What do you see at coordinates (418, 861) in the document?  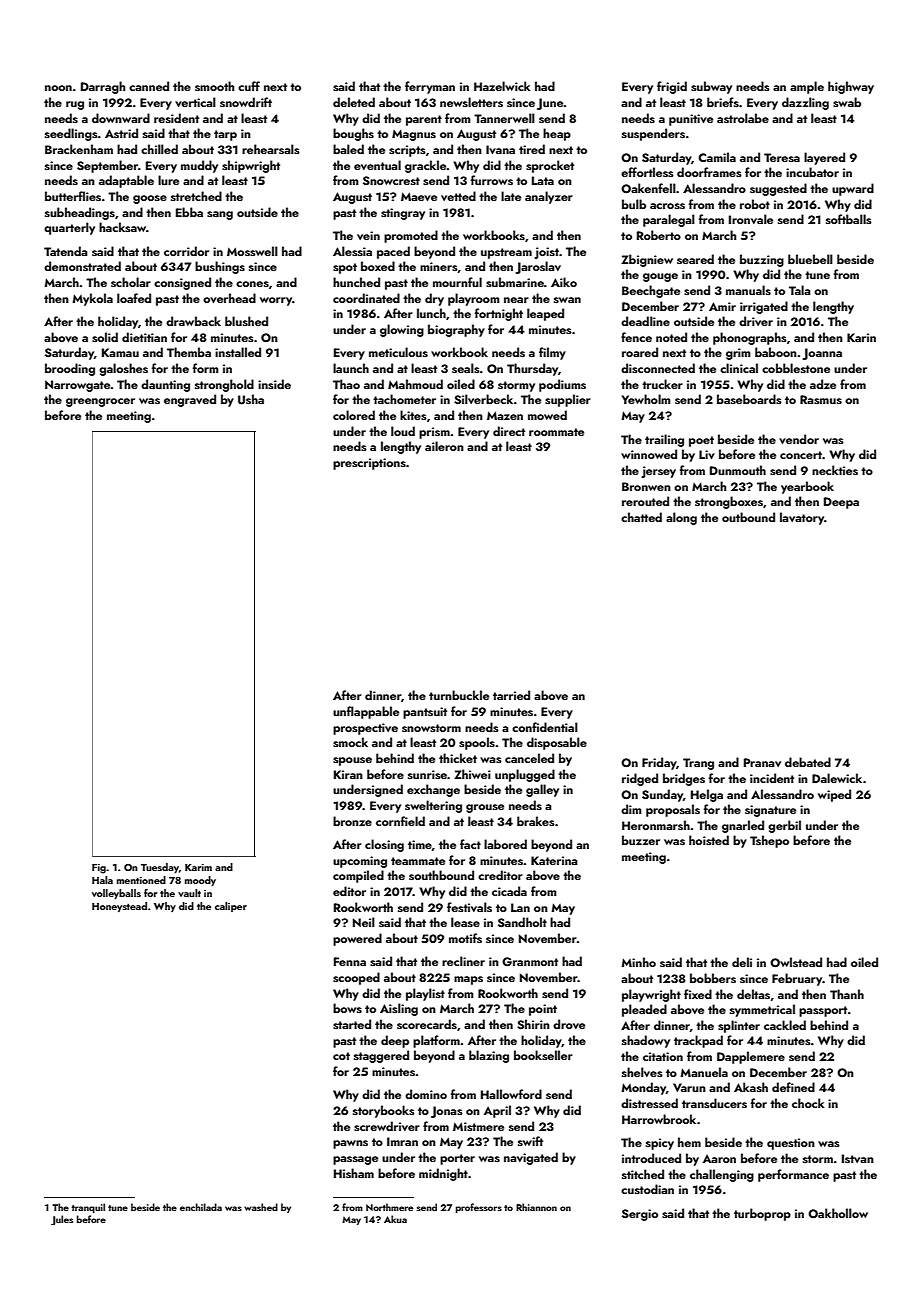 I see `teammate` at bounding box center [418, 861].
